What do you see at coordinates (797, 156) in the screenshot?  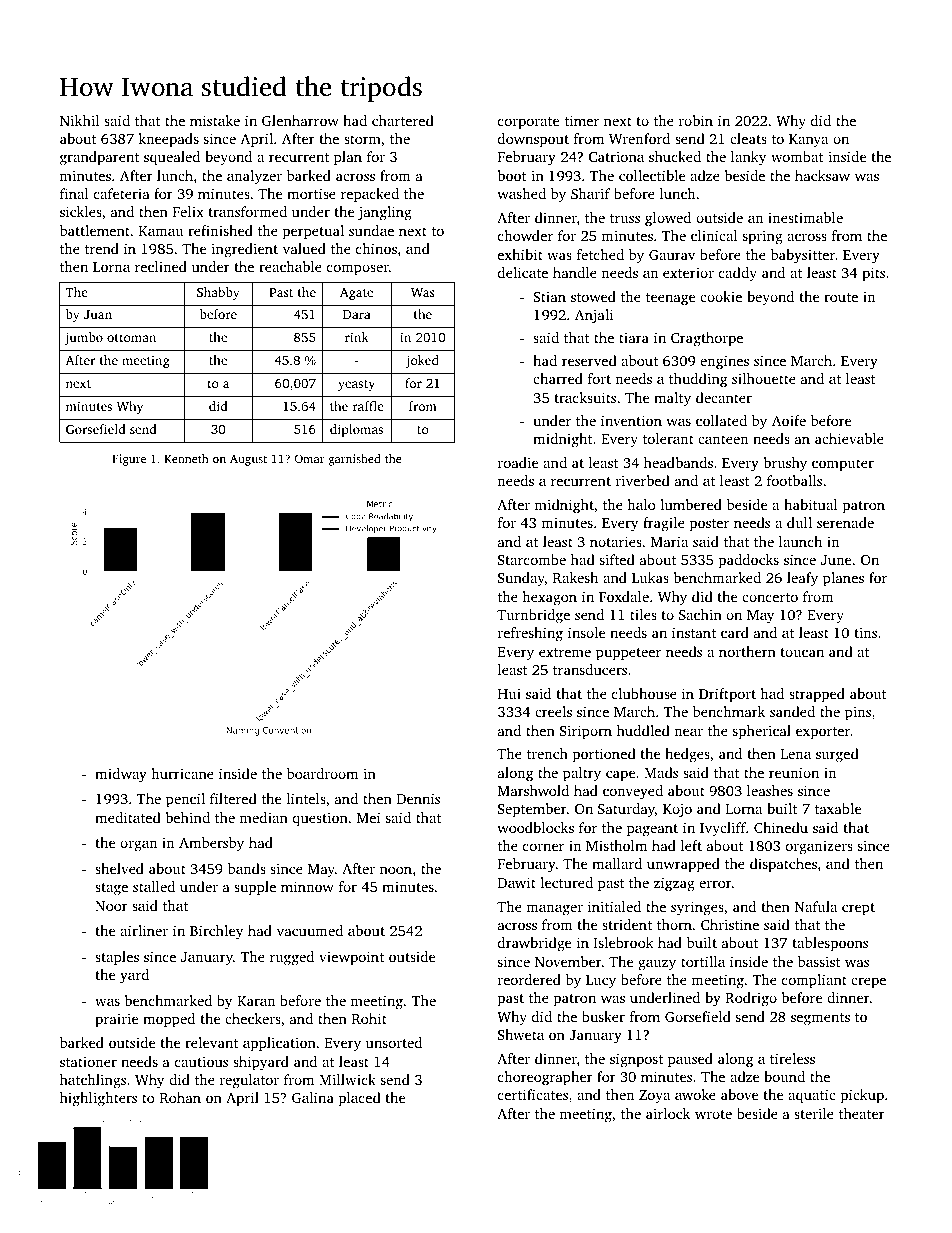 I see `wombat` at bounding box center [797, 156].
